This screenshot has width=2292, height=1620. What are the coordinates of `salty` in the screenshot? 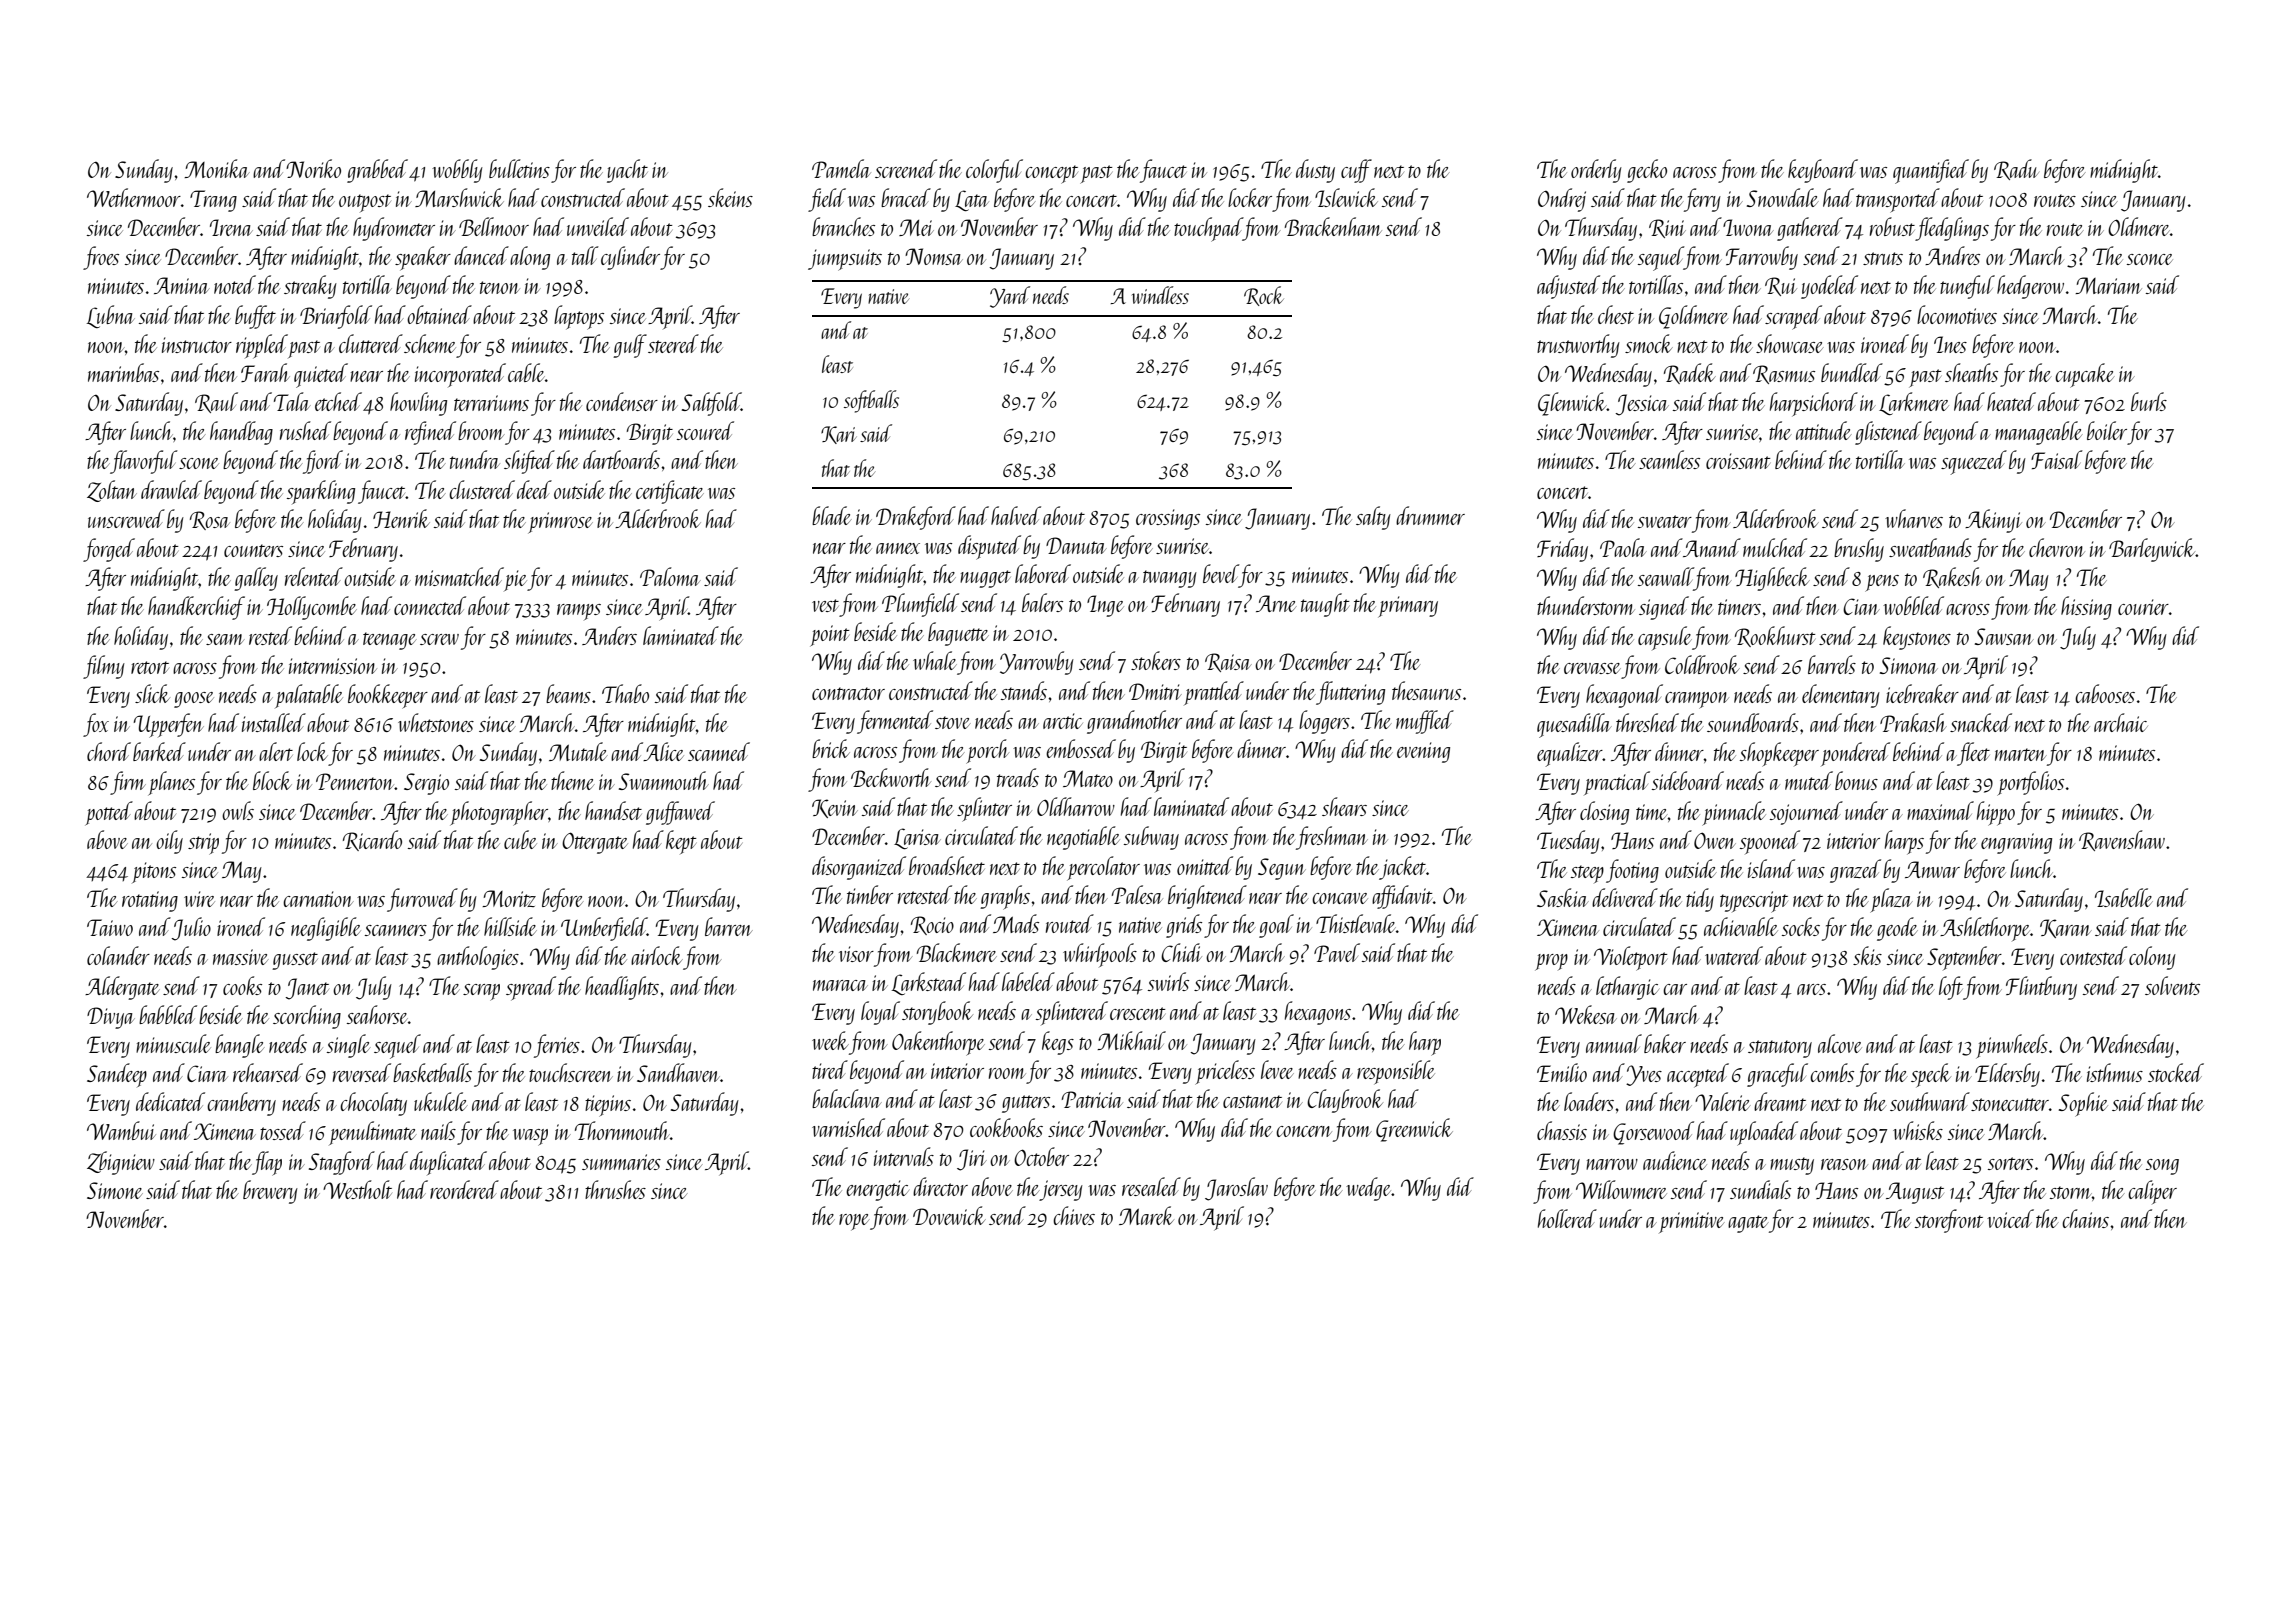 It's located at (1373, 518).
